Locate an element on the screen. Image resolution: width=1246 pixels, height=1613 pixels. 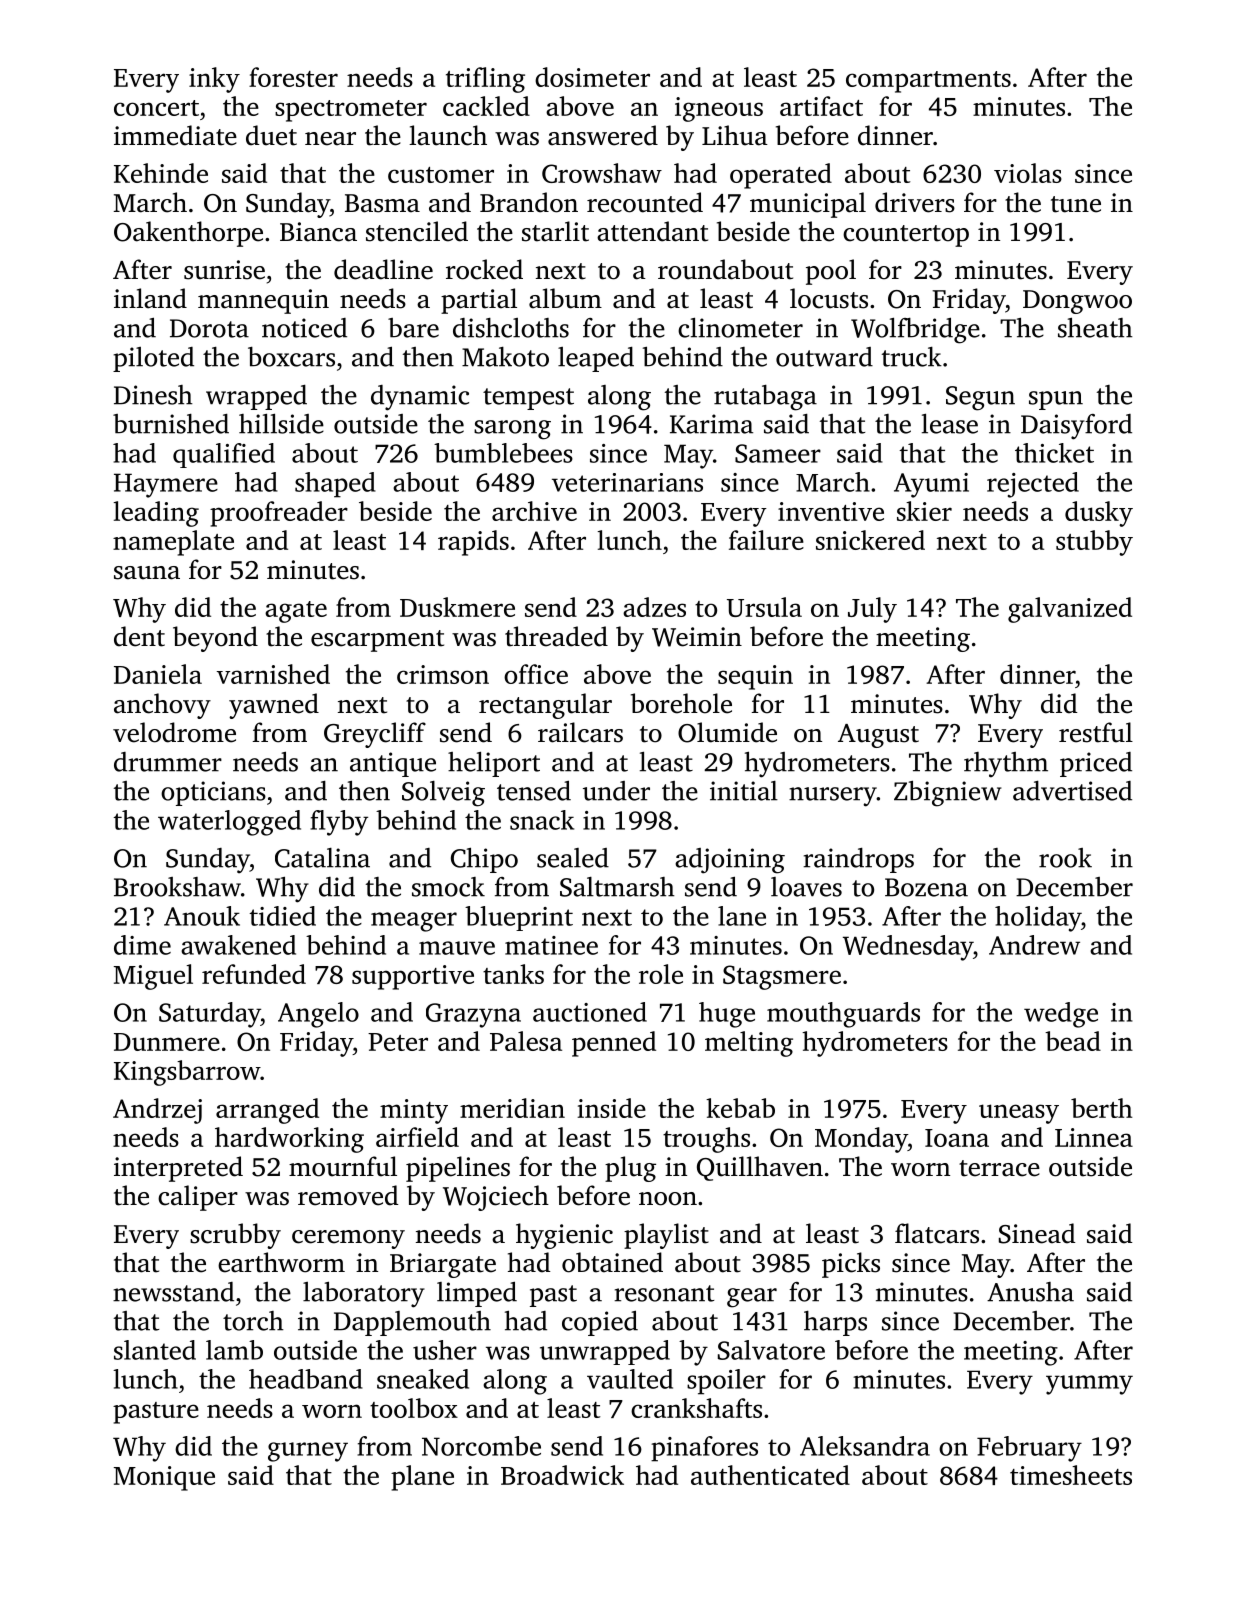
shaped is located at coordinates (335, 485).
